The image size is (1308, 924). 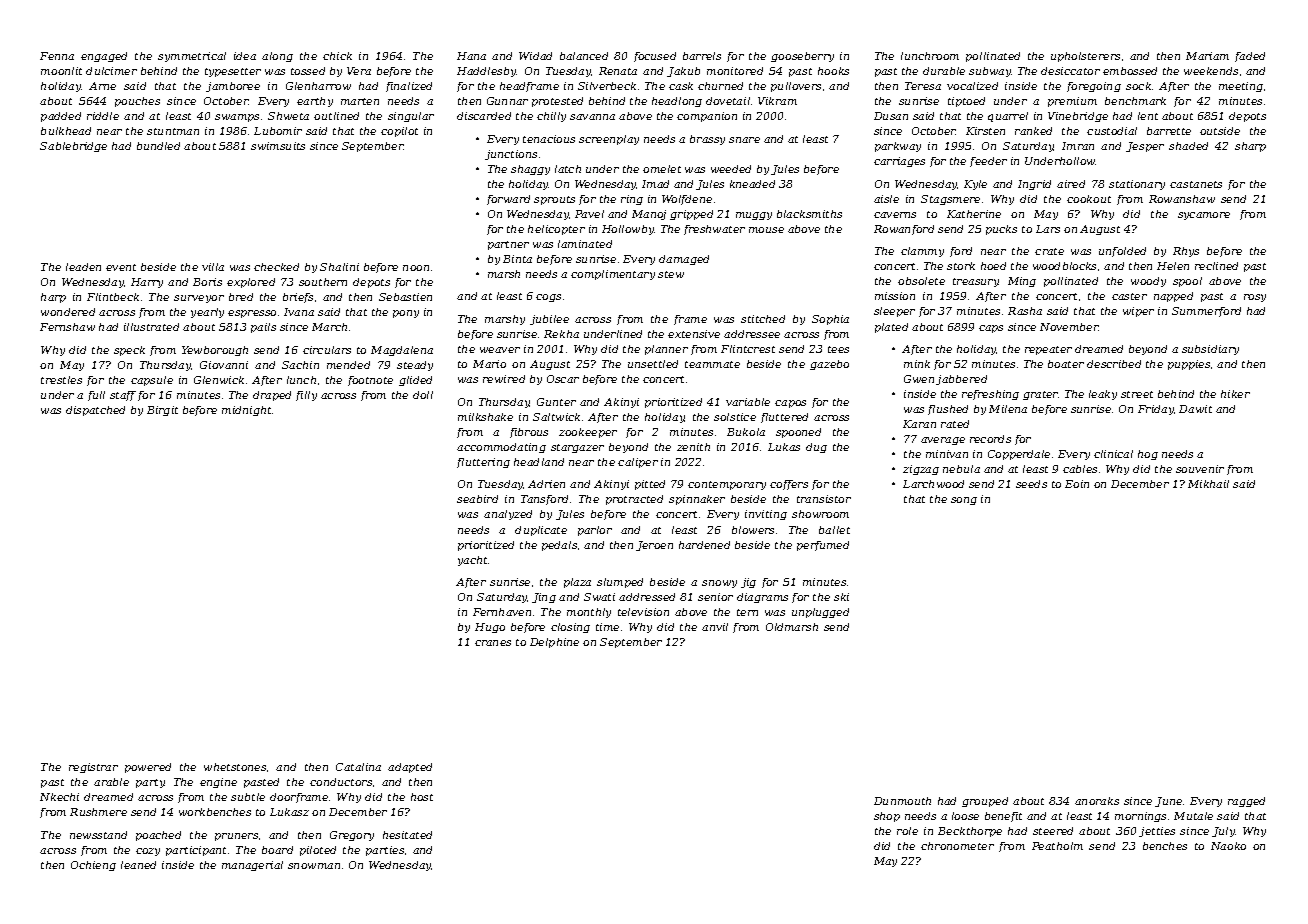 What do you see at coordinates (66, 131) in the page?
I see `bulkhead` at bounding box center [66, 131].
